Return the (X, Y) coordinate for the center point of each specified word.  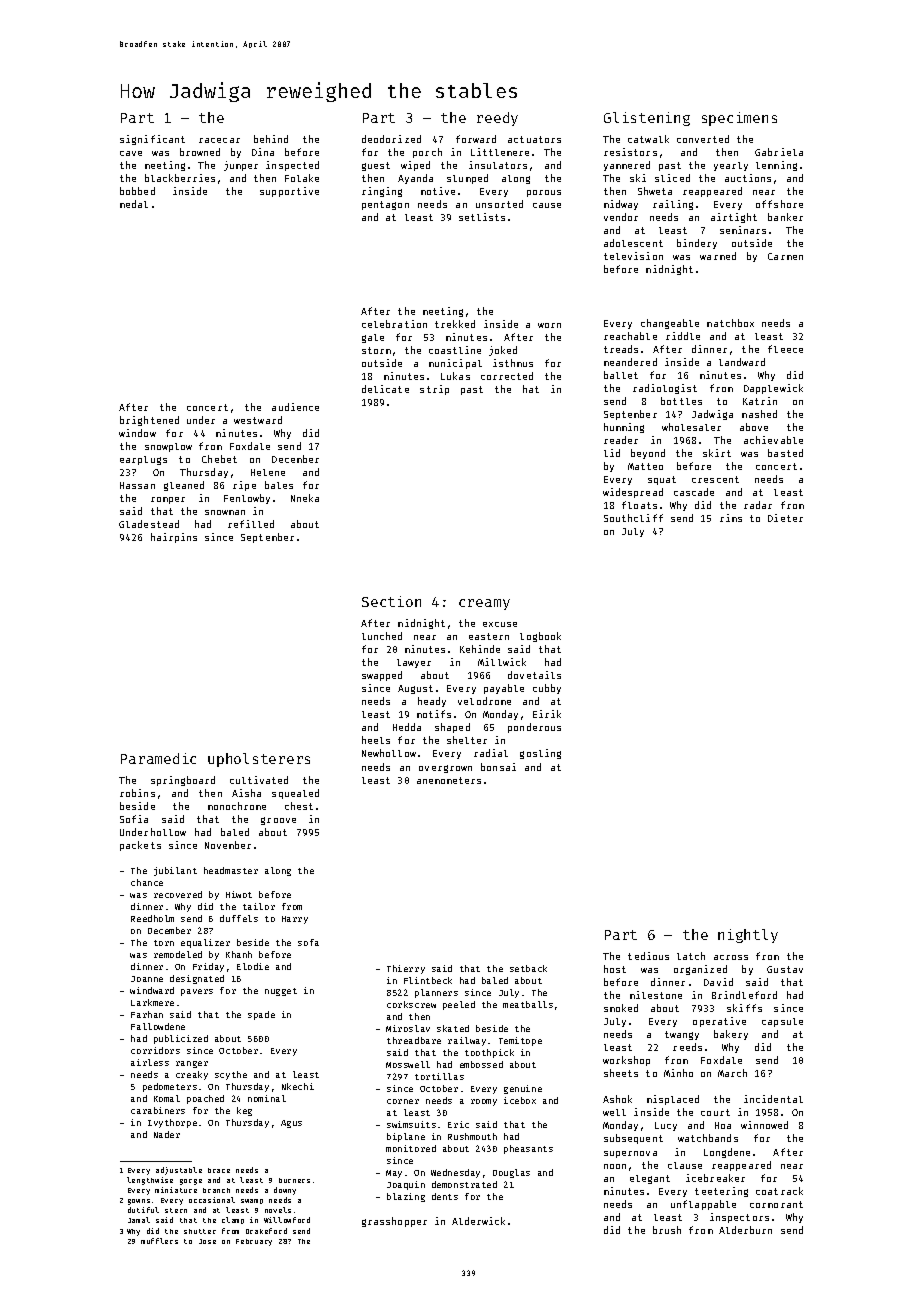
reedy (497, 119)
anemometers (449, 780)
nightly (748, 936)
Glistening (647, 119)
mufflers (159, 1241)
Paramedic (158, 758)
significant (152, 140)
